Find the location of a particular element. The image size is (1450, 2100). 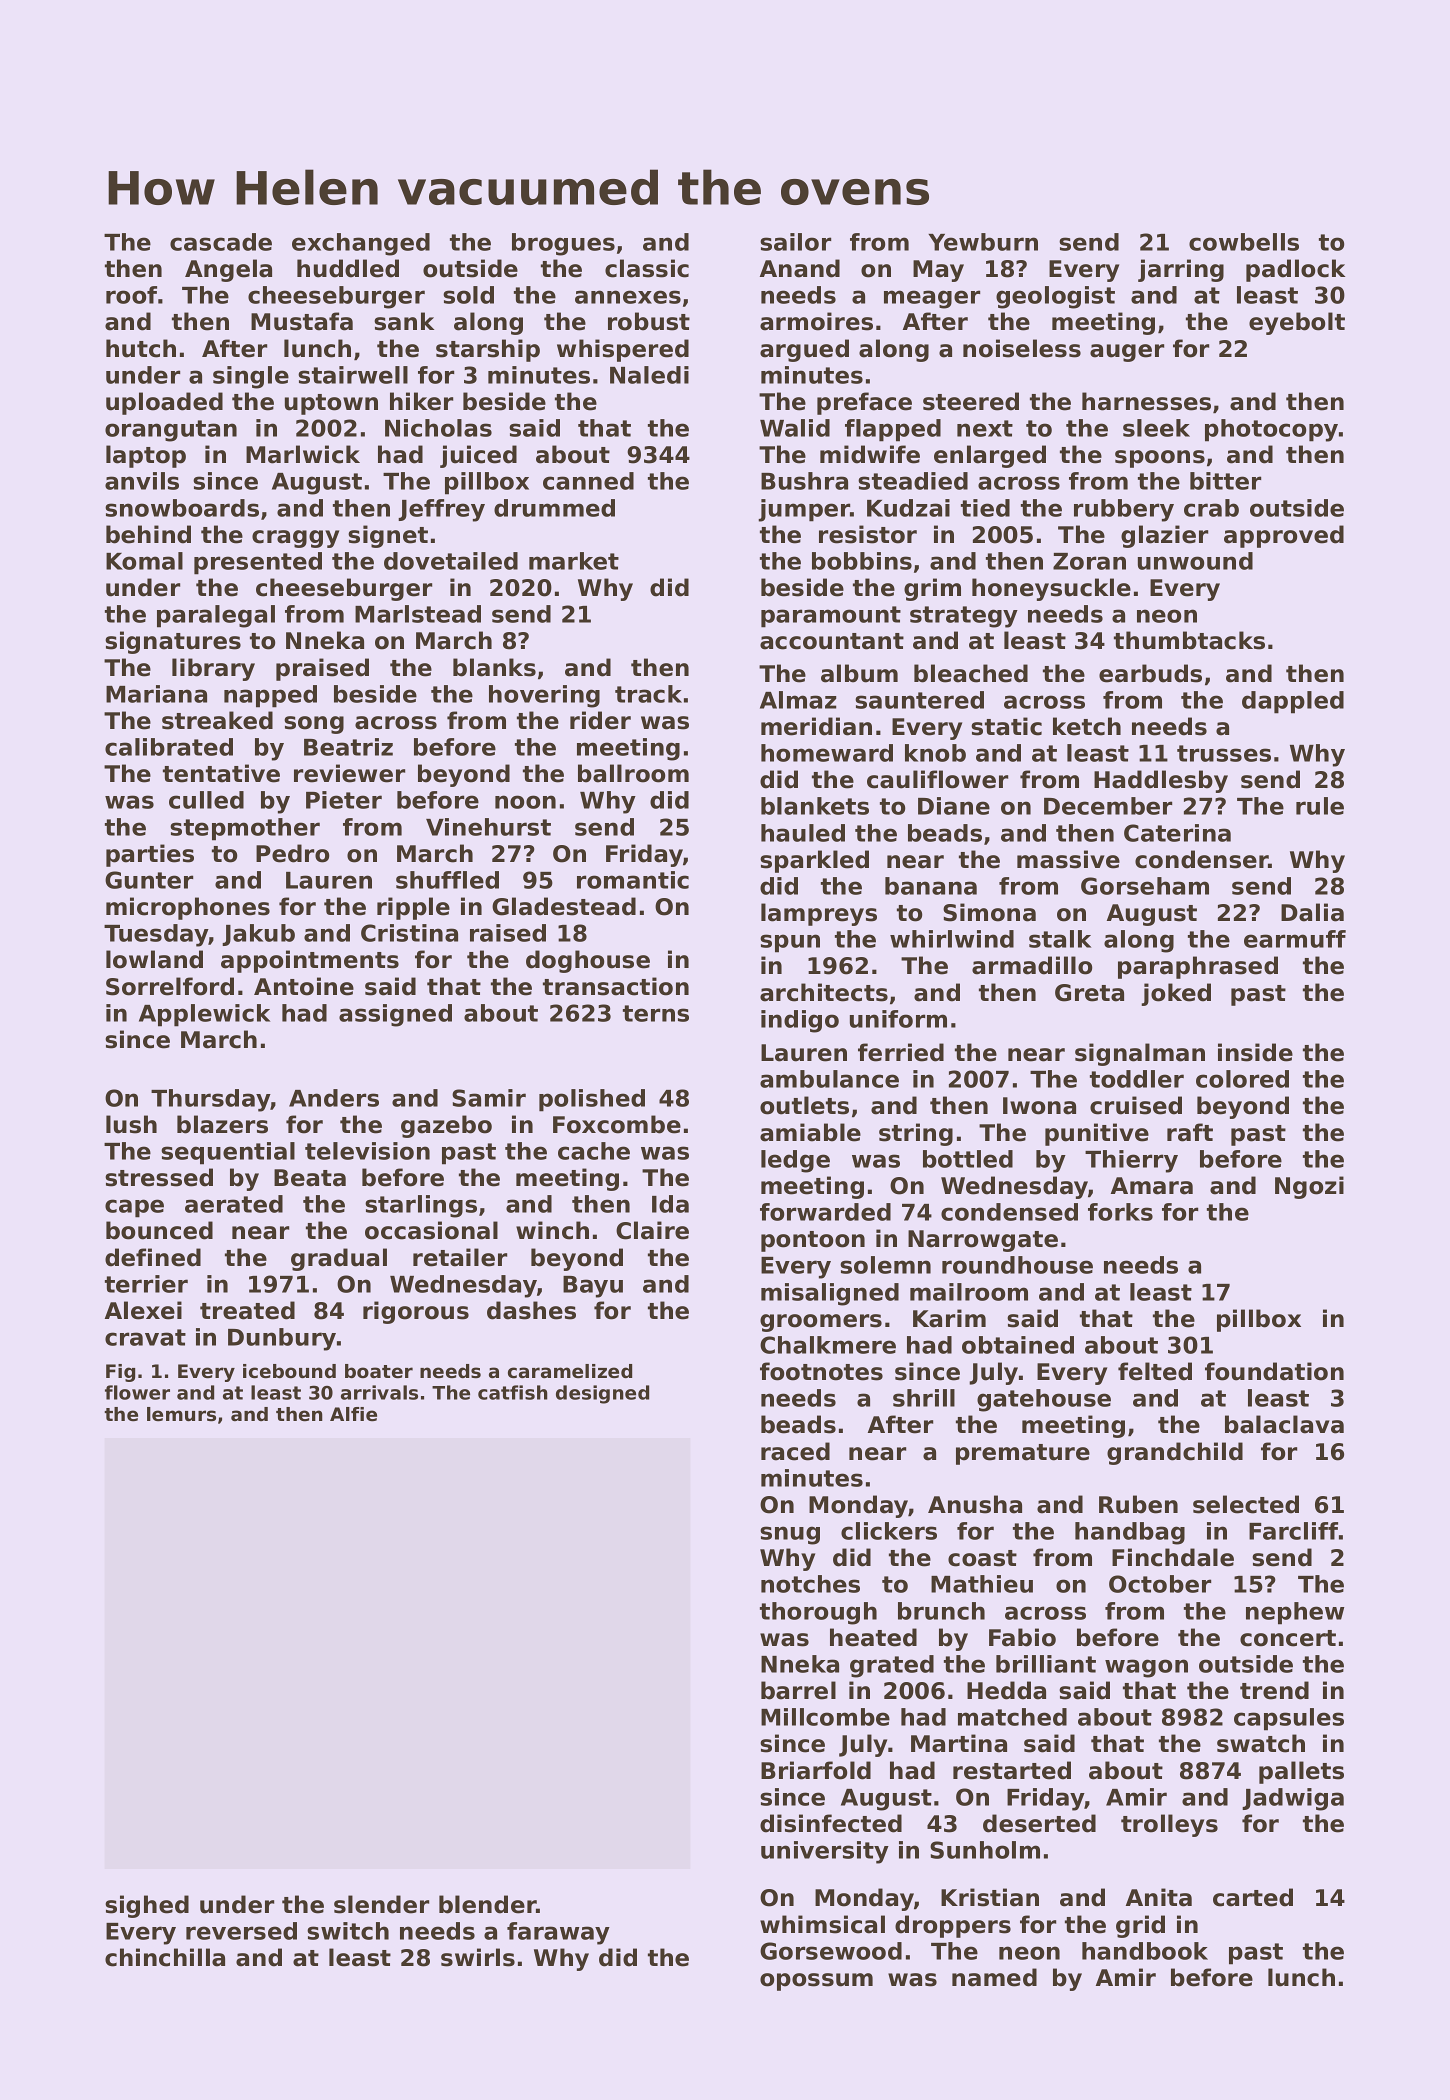

Alfie is located at coordinates (353, 1414).
